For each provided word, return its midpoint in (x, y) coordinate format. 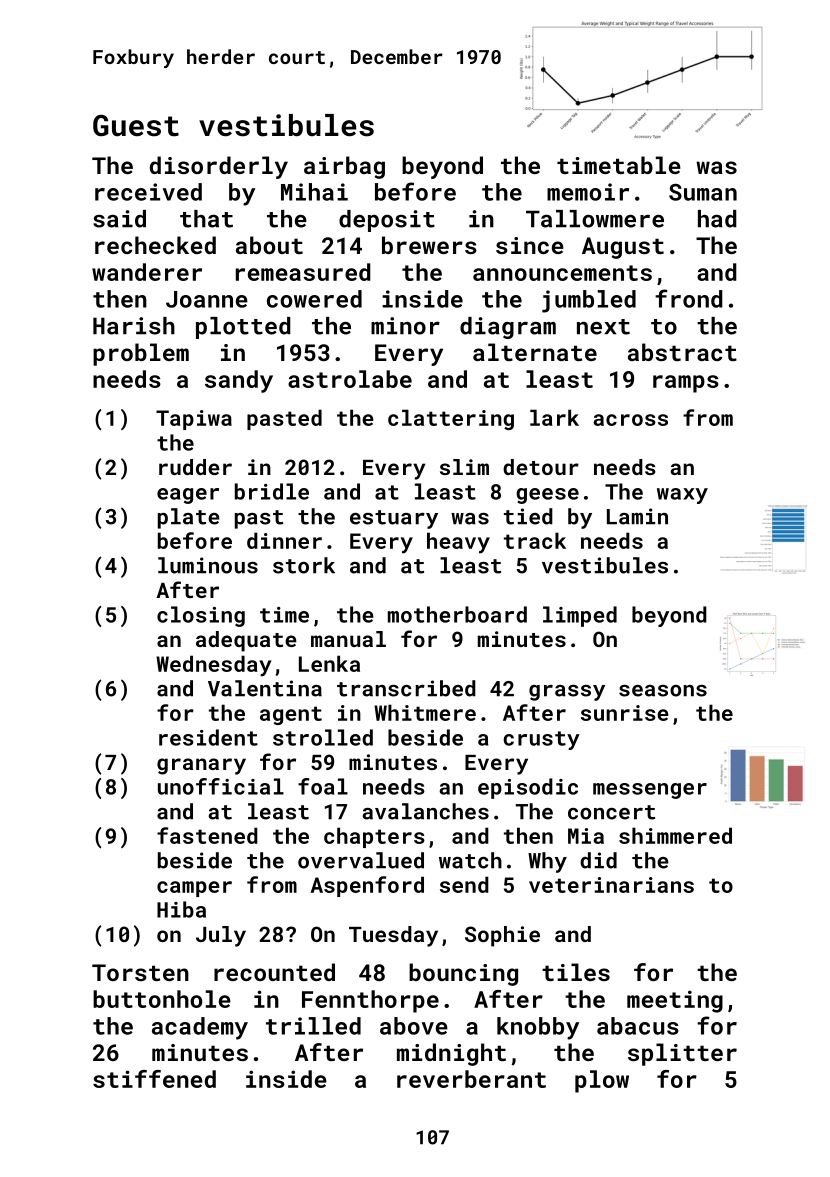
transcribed (406, 688)
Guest (136, 126)
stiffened (154, 1079)
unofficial (221, 786)
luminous (208, 565)
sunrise (625, 713)
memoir (588, 192)
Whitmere (425, 712)
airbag (344, 167)
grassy (567, 693)
